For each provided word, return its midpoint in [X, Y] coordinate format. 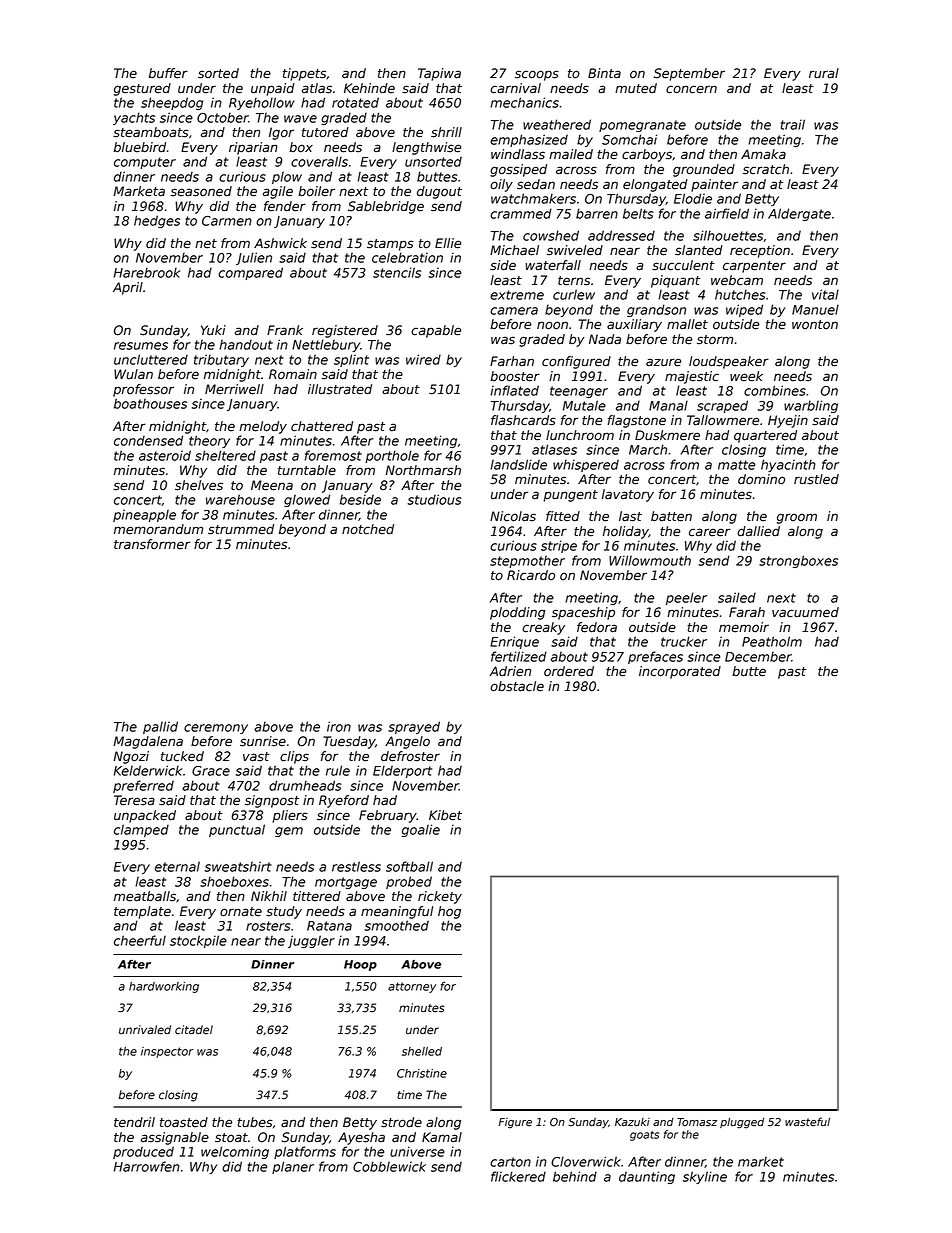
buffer [168, 73]
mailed [571, 154]
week [746, 376]
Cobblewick [389, 1166]
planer [293, 1167]
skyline [705, 1177]
